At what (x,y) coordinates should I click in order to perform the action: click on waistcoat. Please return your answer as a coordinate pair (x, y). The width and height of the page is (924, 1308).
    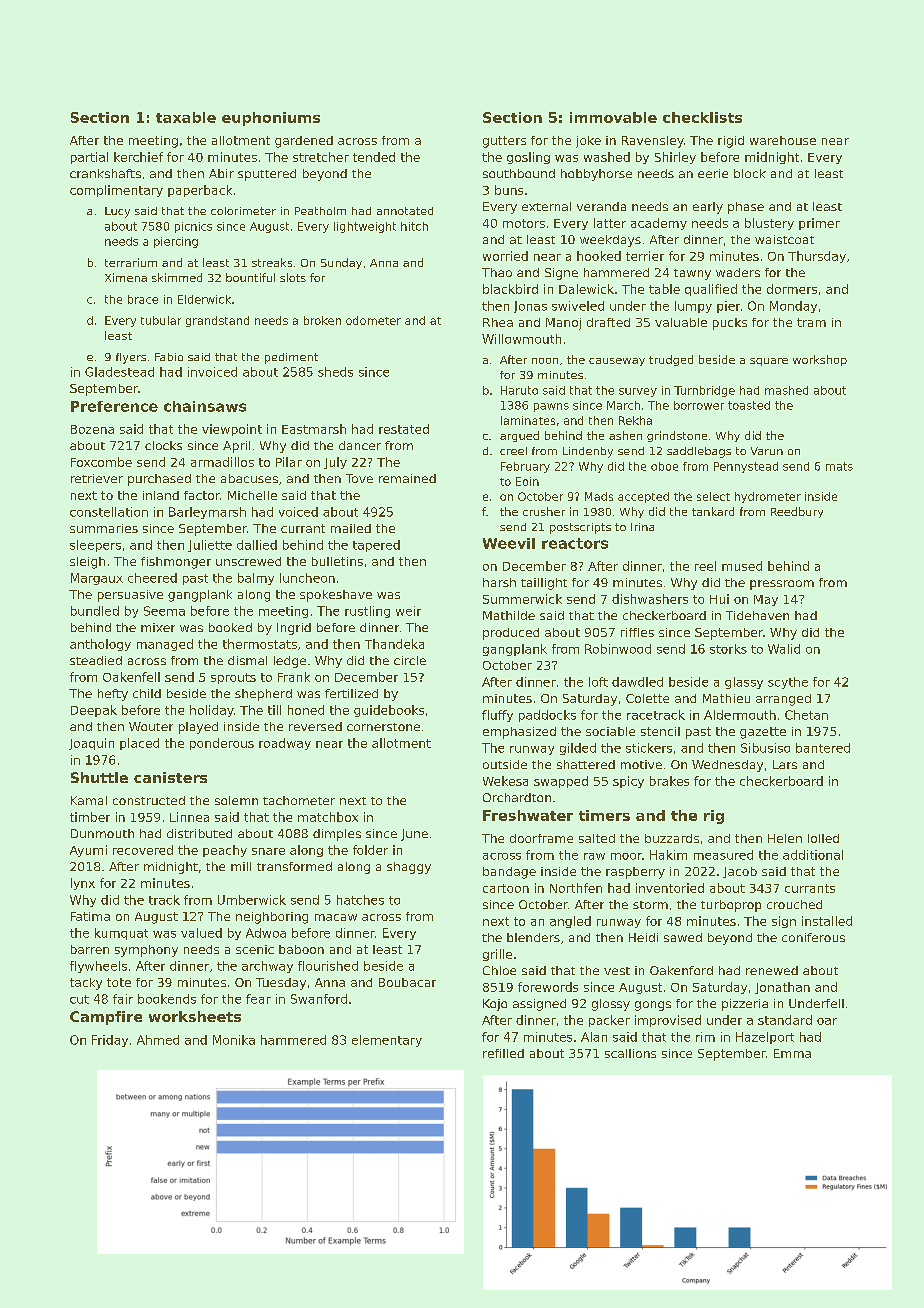
    Looking at the image, I should click on (784, 239).
